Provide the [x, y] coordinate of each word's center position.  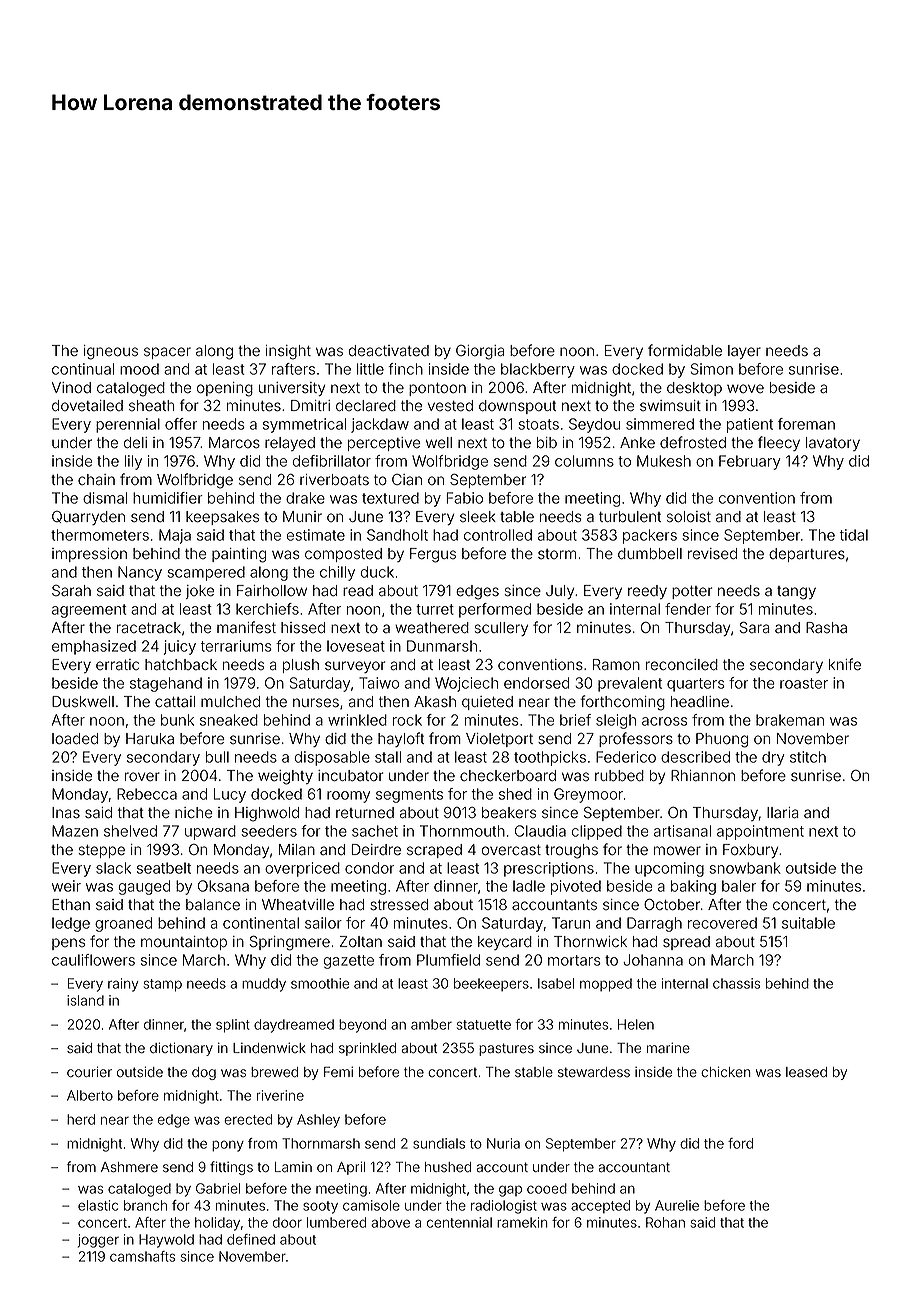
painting [239, 555]
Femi [338, 1071]
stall [388, 757]
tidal [854, 535]
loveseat [356, 646]
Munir [302, 516]
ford [740, 1143]
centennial [459, 1222]
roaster [804, 683]
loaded [75, 739]
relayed [290, 444]
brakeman [790, 720]
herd [81, 1119]
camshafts [142, 1256]
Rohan [665, 1222]
